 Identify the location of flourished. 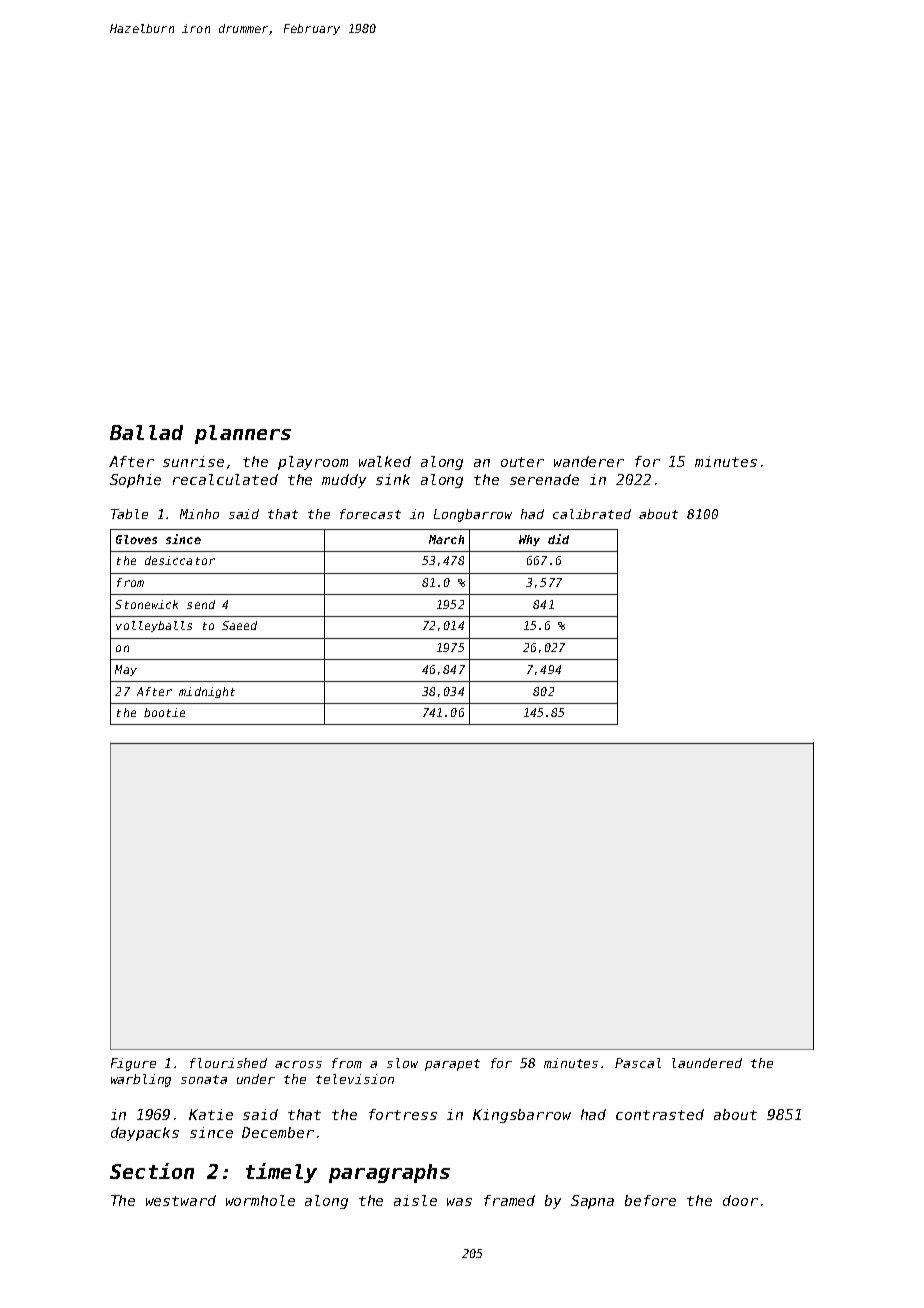
(228, 1063).
